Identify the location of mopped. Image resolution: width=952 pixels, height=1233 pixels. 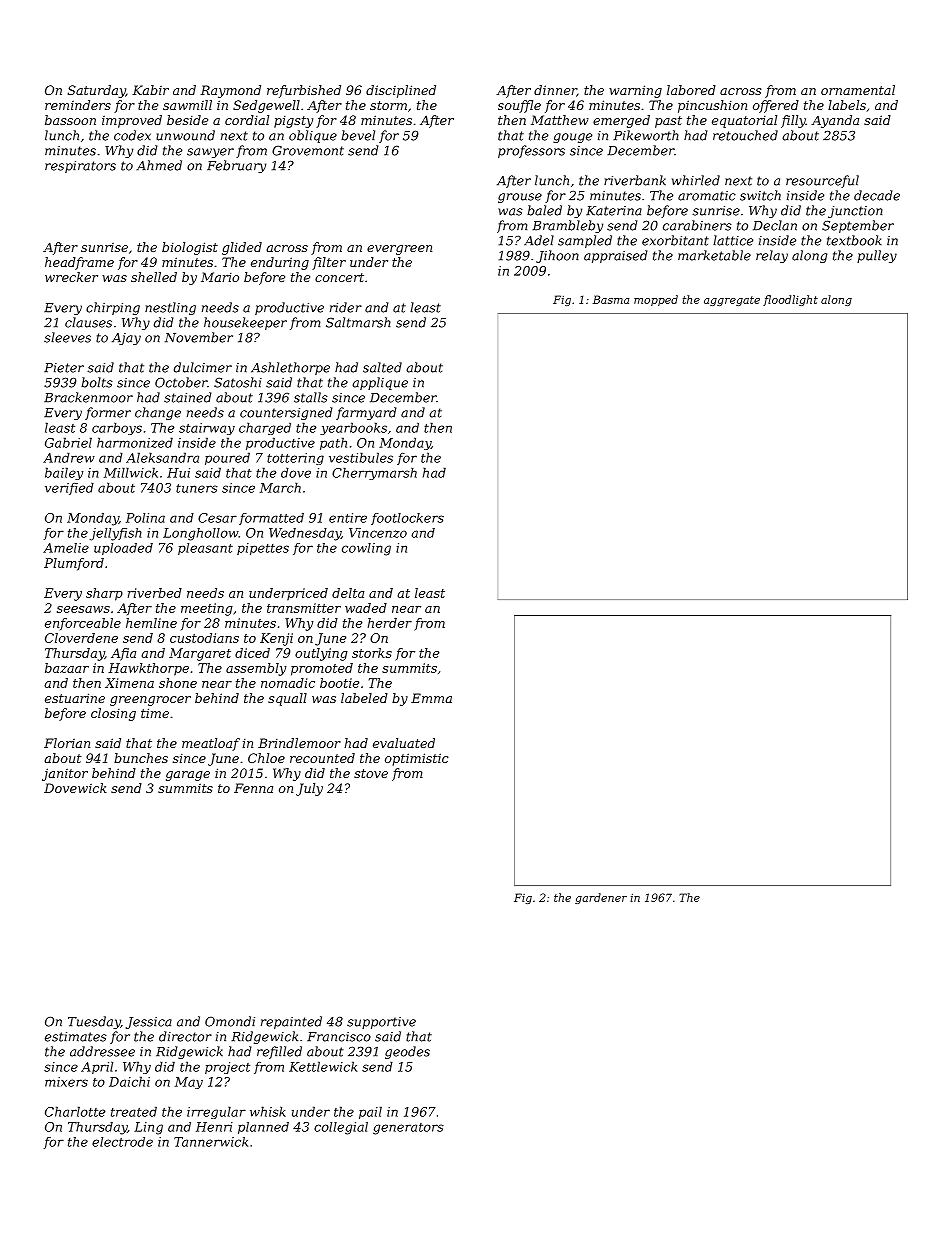
(656, 300).
